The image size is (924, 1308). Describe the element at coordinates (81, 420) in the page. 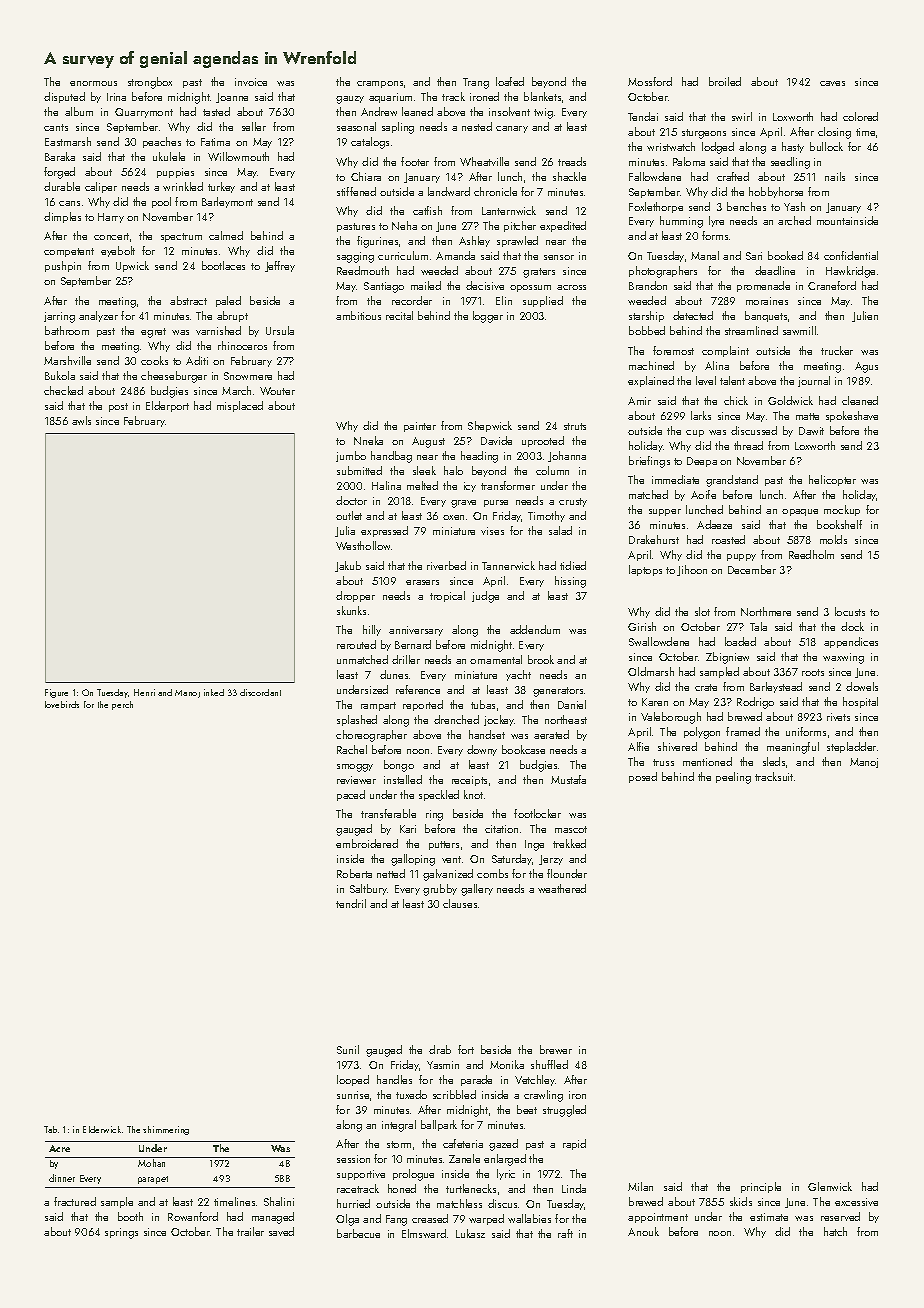

I see `awls` at that location.
